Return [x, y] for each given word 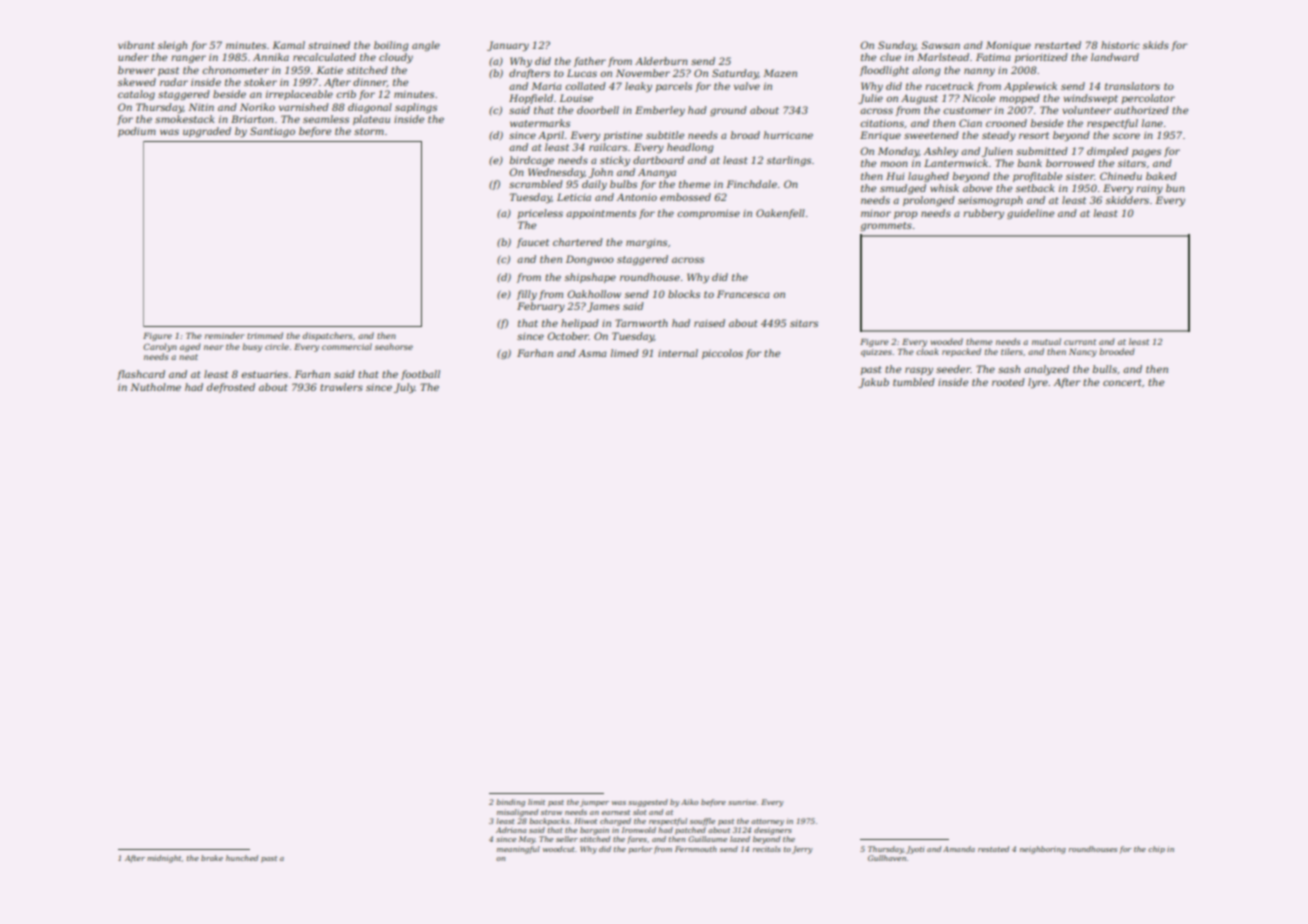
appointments [601, 214]
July [404, 388]
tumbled [914, 382]
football [420, 375]
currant [1080, 342]
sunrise [742, 802]
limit [536, 802]
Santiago [272, 132]
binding [510, 803]
